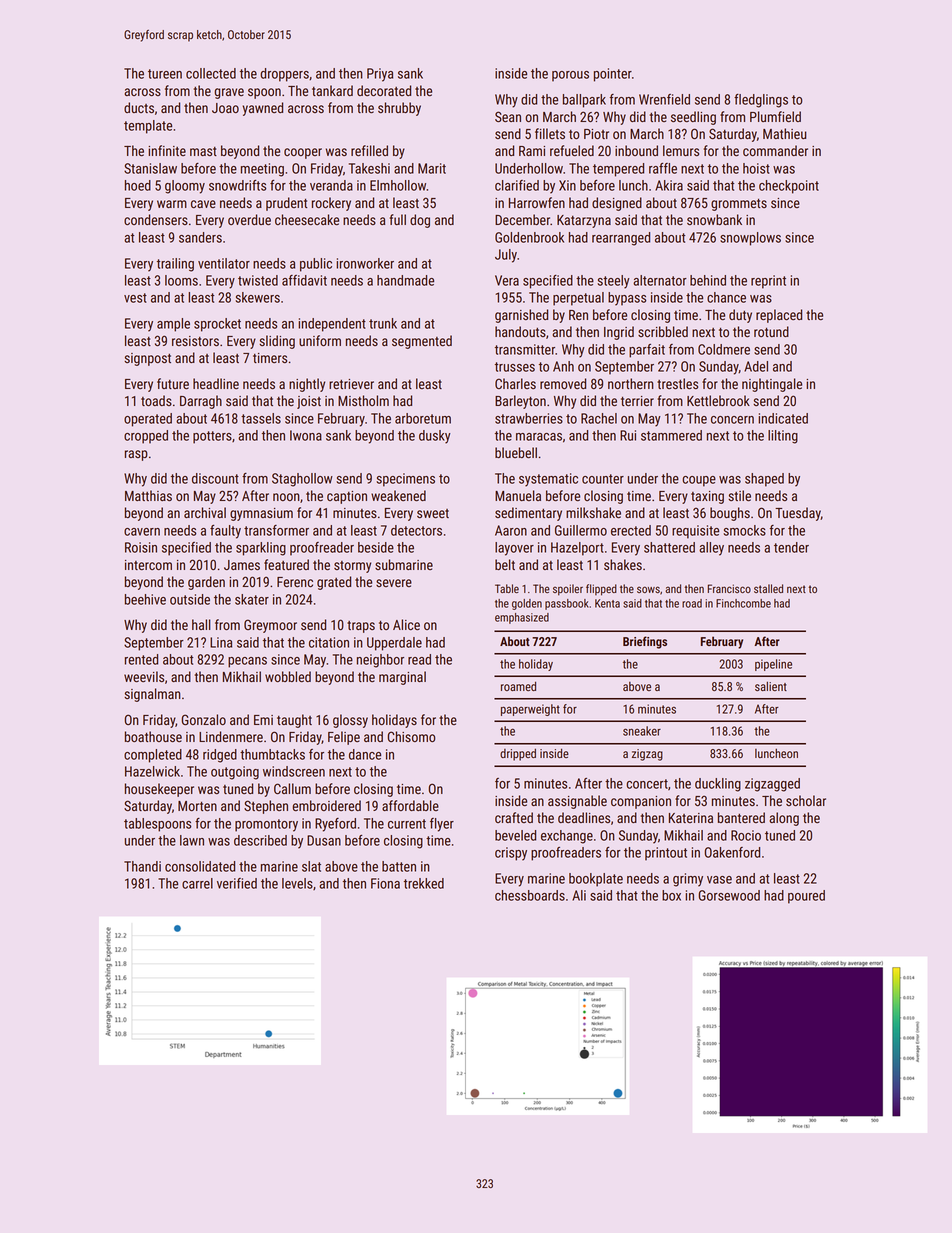 The image size is (952, 1233). What do you see at coordinates (173, 325) in the screenshot?
I see `ample` at bounding box center [173, 325].
